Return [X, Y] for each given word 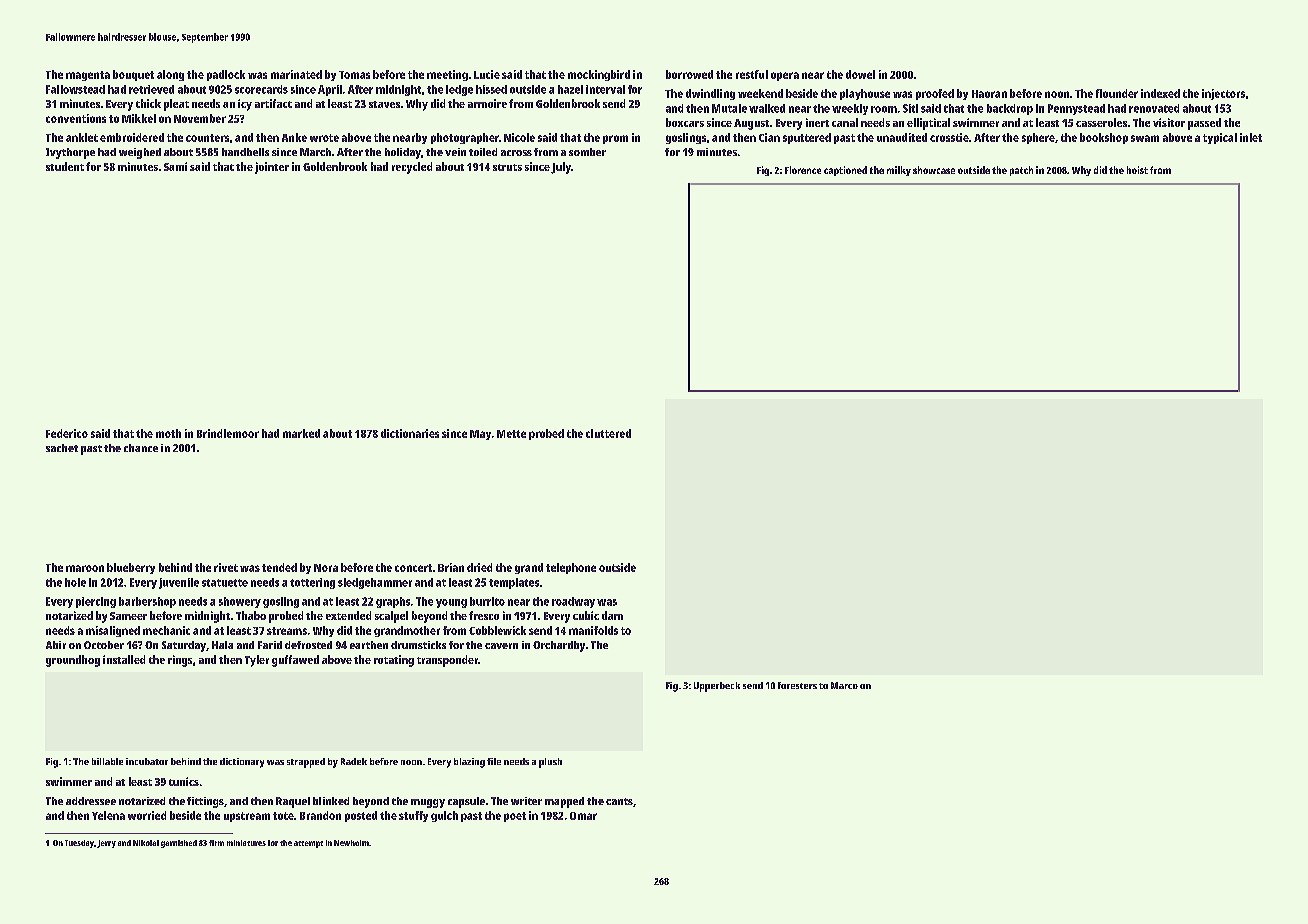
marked [301, 433]
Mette [511, 434]
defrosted [308, 645]
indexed [1160, 93]
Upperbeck [717, 687]
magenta [88, 76]
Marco [844, 685]
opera [785, 76]
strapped [306, 763]
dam [612, 615]
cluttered [608, 433]
